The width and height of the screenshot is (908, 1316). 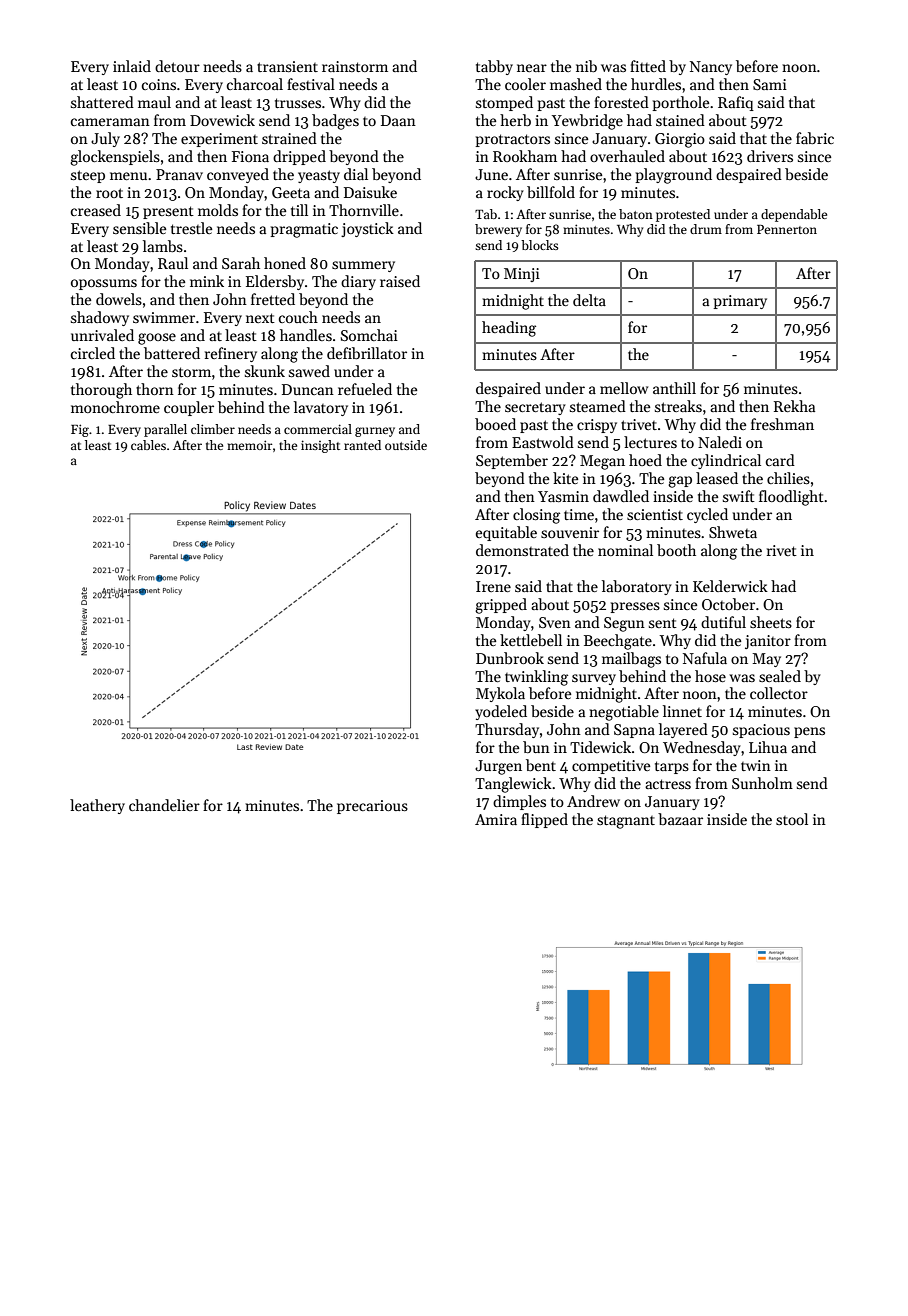 What do you see at coordinates (179, 174) in the screenshot?
I see `Pranav` at bounding box center [179, 174].
